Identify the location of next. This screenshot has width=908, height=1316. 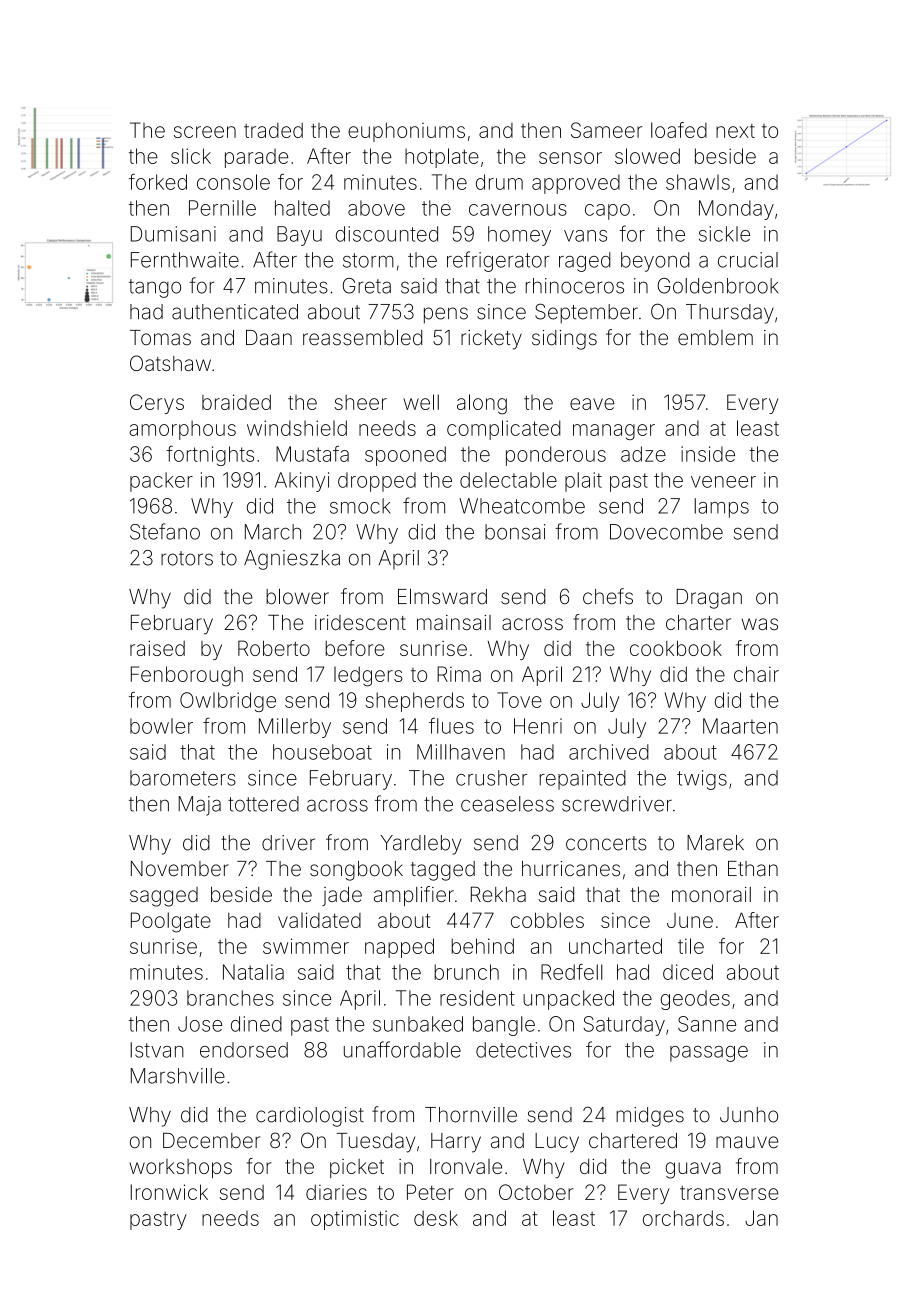
(735, 131).
